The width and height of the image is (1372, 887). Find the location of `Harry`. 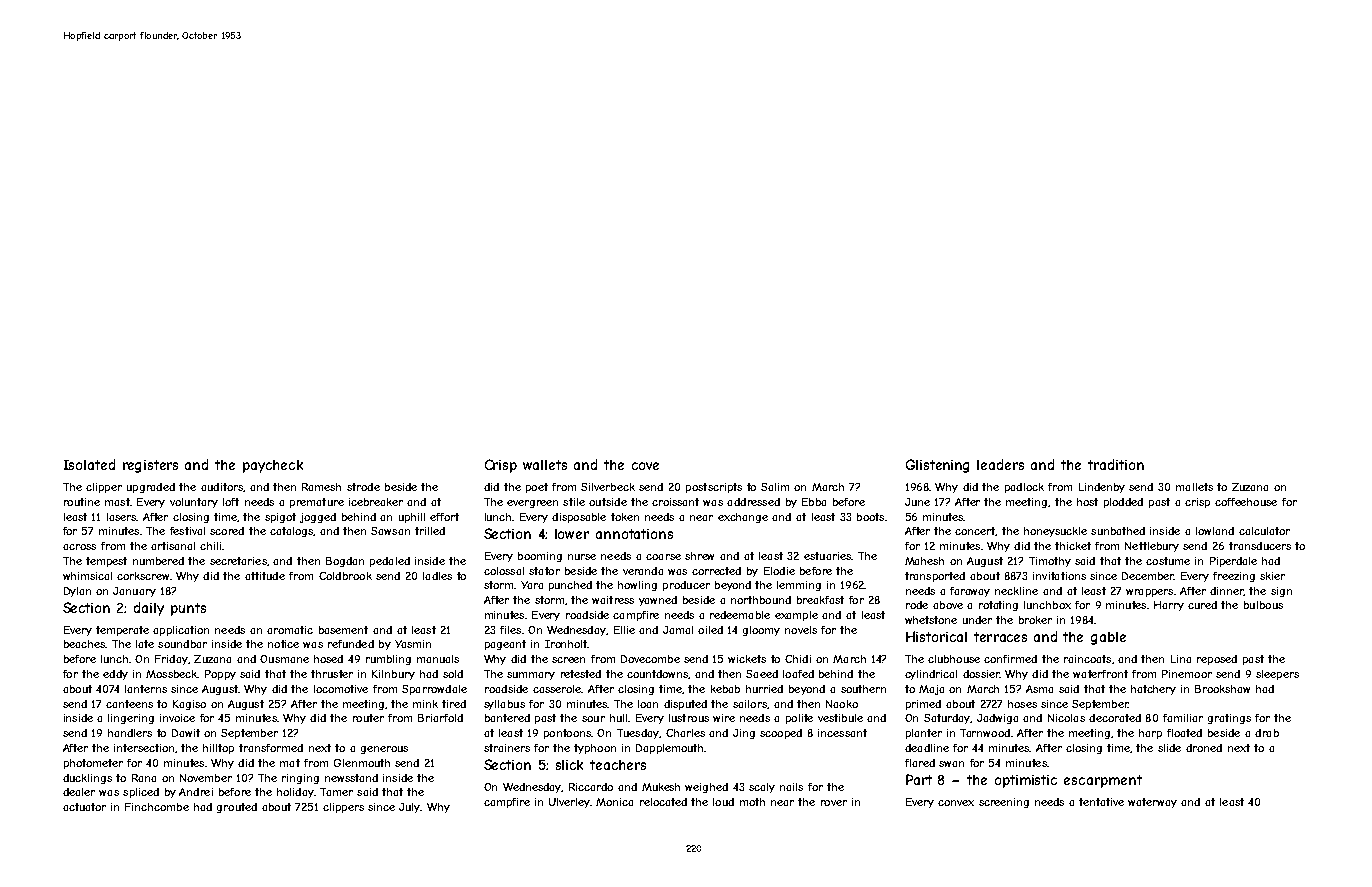

Harry is located at coordinates (1169, 606).
